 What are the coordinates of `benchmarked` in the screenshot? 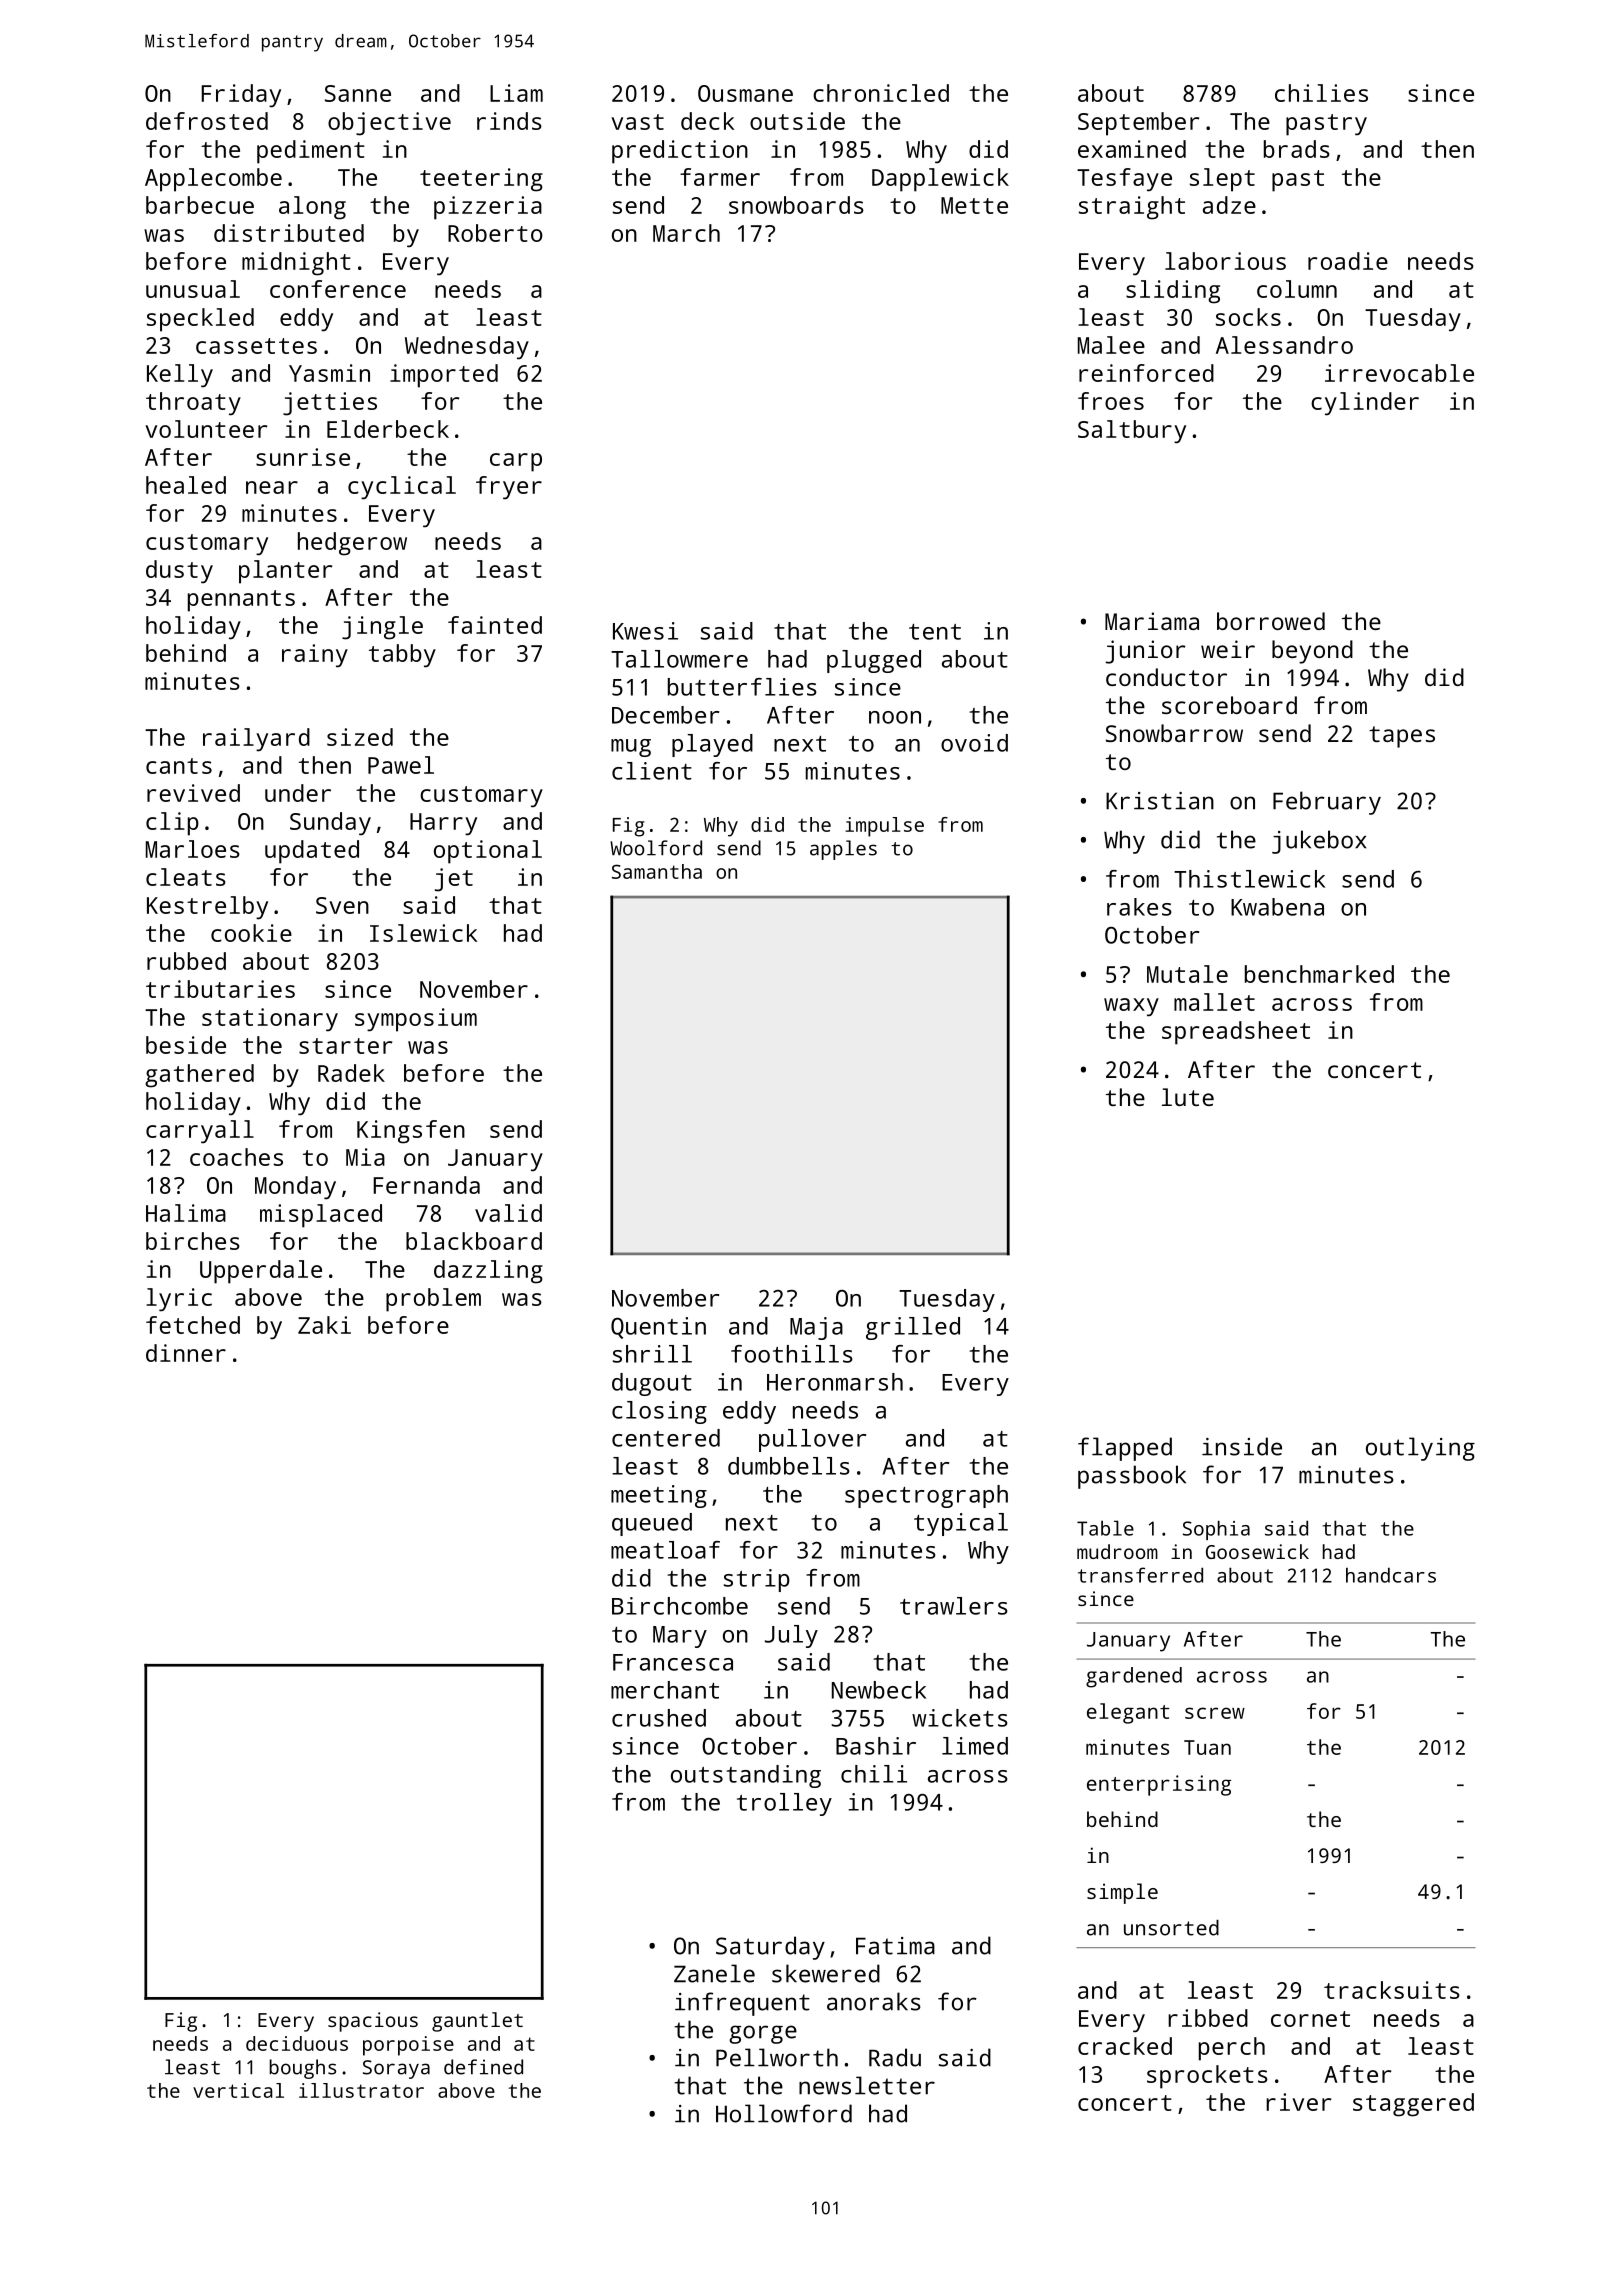 It's located at (1319, 974).
